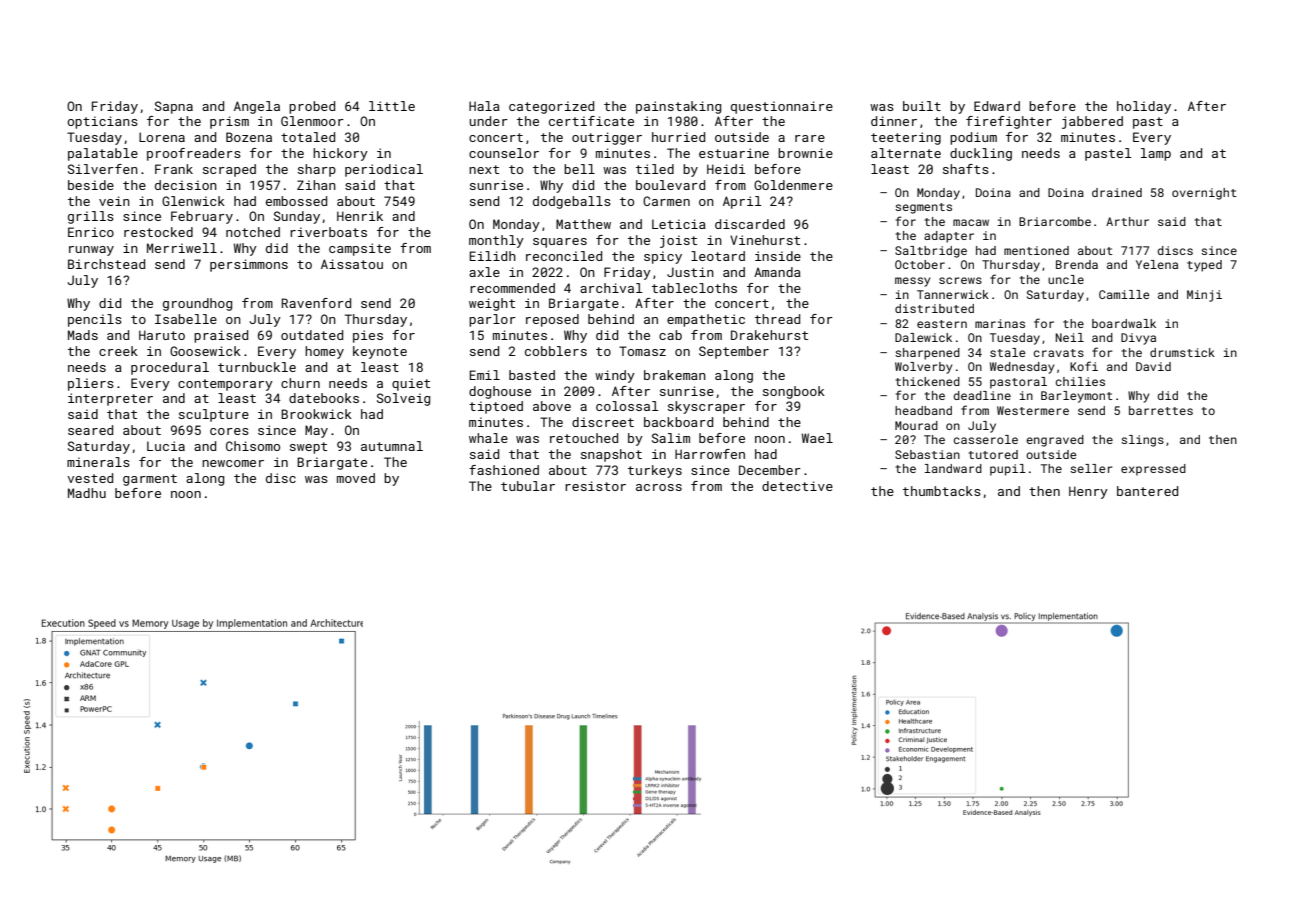  Describe the element at coordinates (710, 454) in the image. I see `Harrowfen` at that location.
